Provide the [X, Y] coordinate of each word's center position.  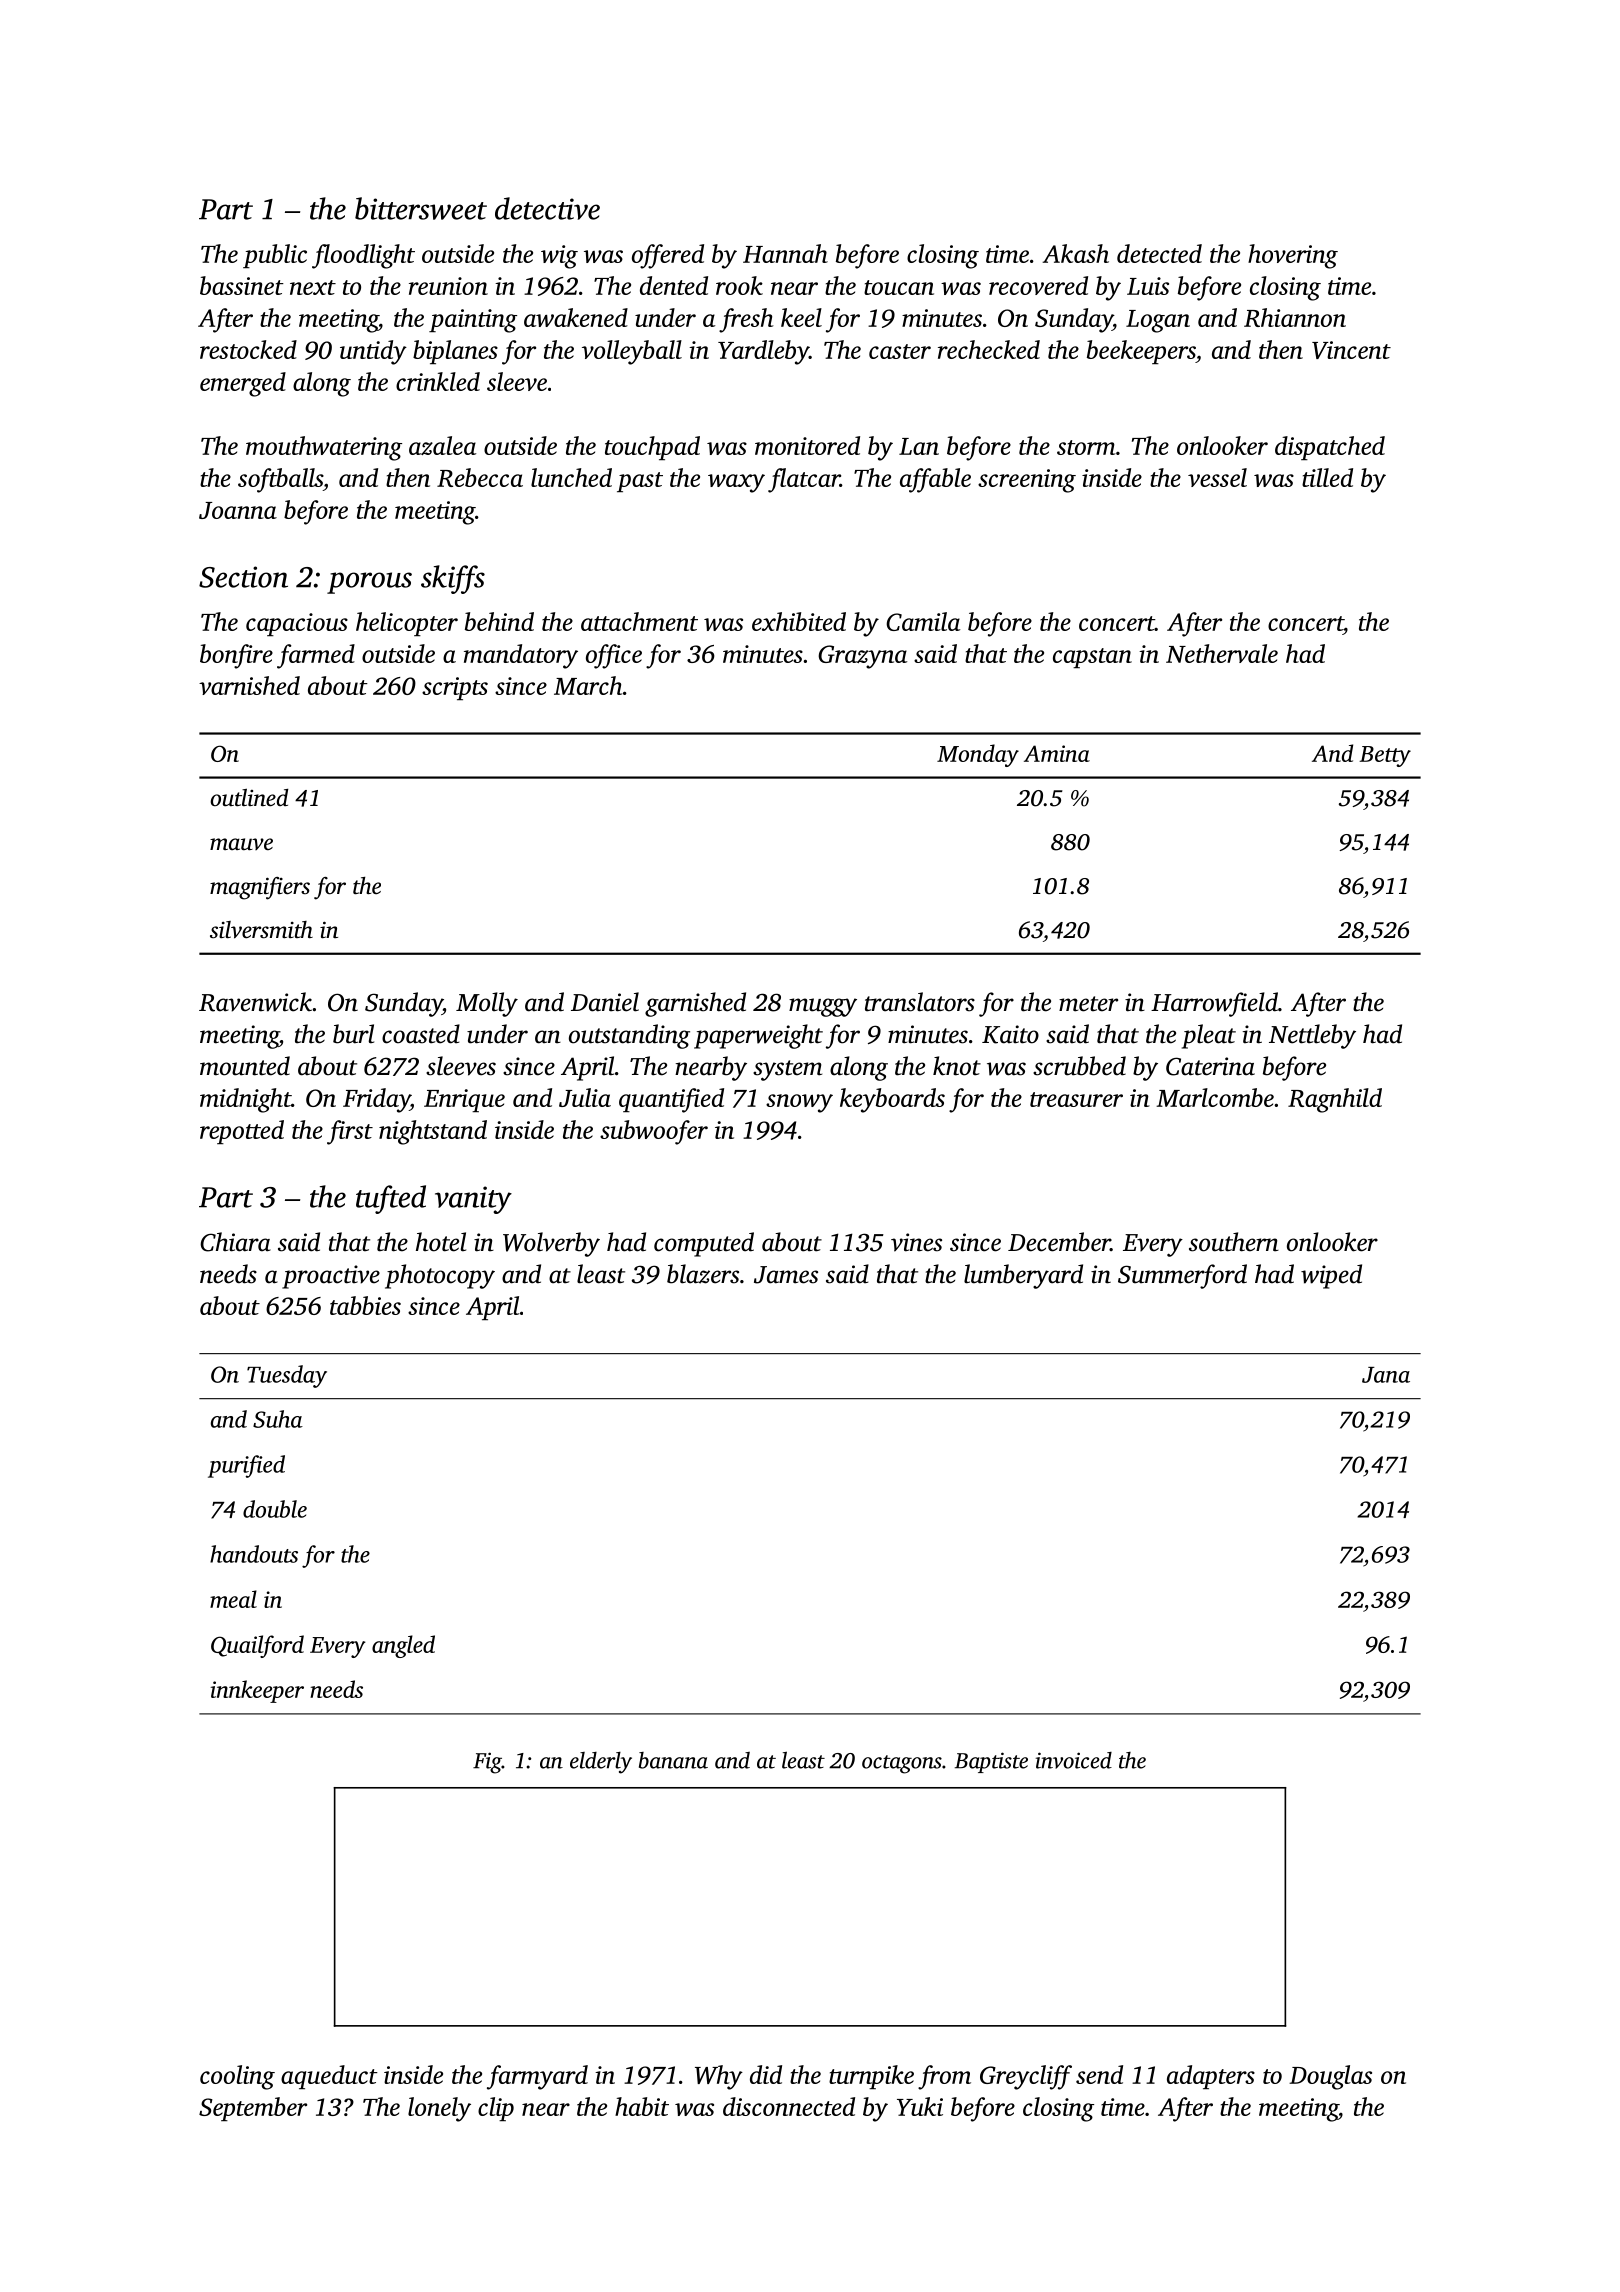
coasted [421, 1034]
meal [233, 1599]
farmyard [537, 2077]
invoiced [1074, 1760]
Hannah [785, 253]
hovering [1293, 256]
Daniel [605, 1002]
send [1099, 2074]
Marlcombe [1215, 1097]
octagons [902, 1764]
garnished [695, 1004]
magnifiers [260, 888]
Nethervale [1222, 653]
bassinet [242, 285]
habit [642, 2106]
